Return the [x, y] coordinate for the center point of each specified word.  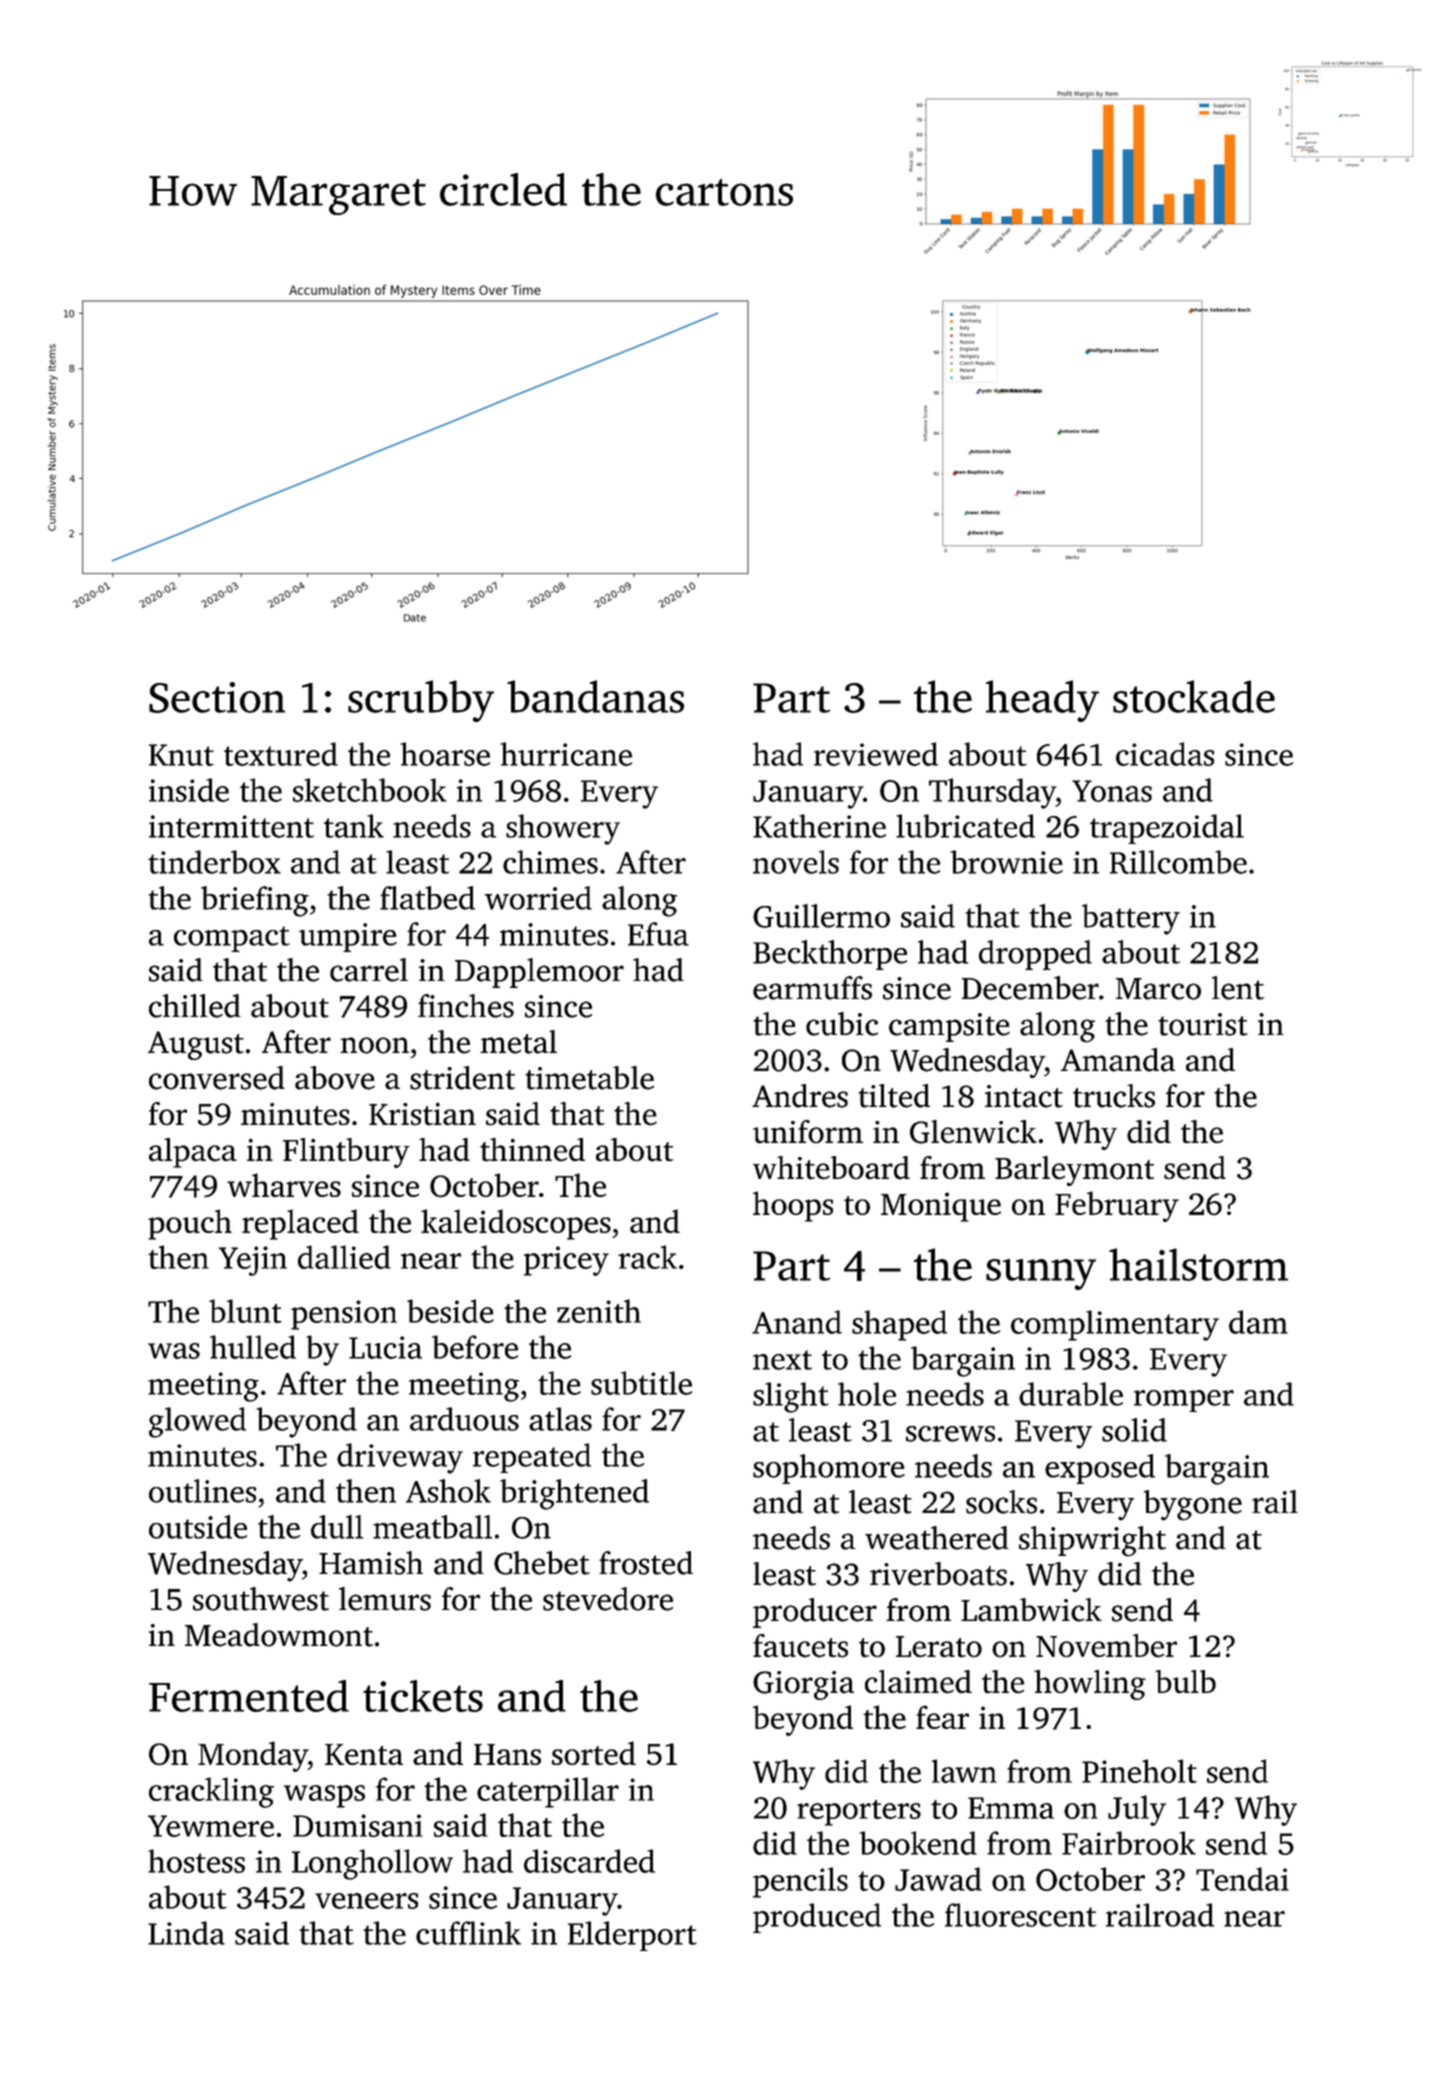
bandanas [595, 696]
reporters [859, 1813]
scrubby [421, 701]
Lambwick [1031, 1610]
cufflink [468, 1933]
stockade [1194, 696]
